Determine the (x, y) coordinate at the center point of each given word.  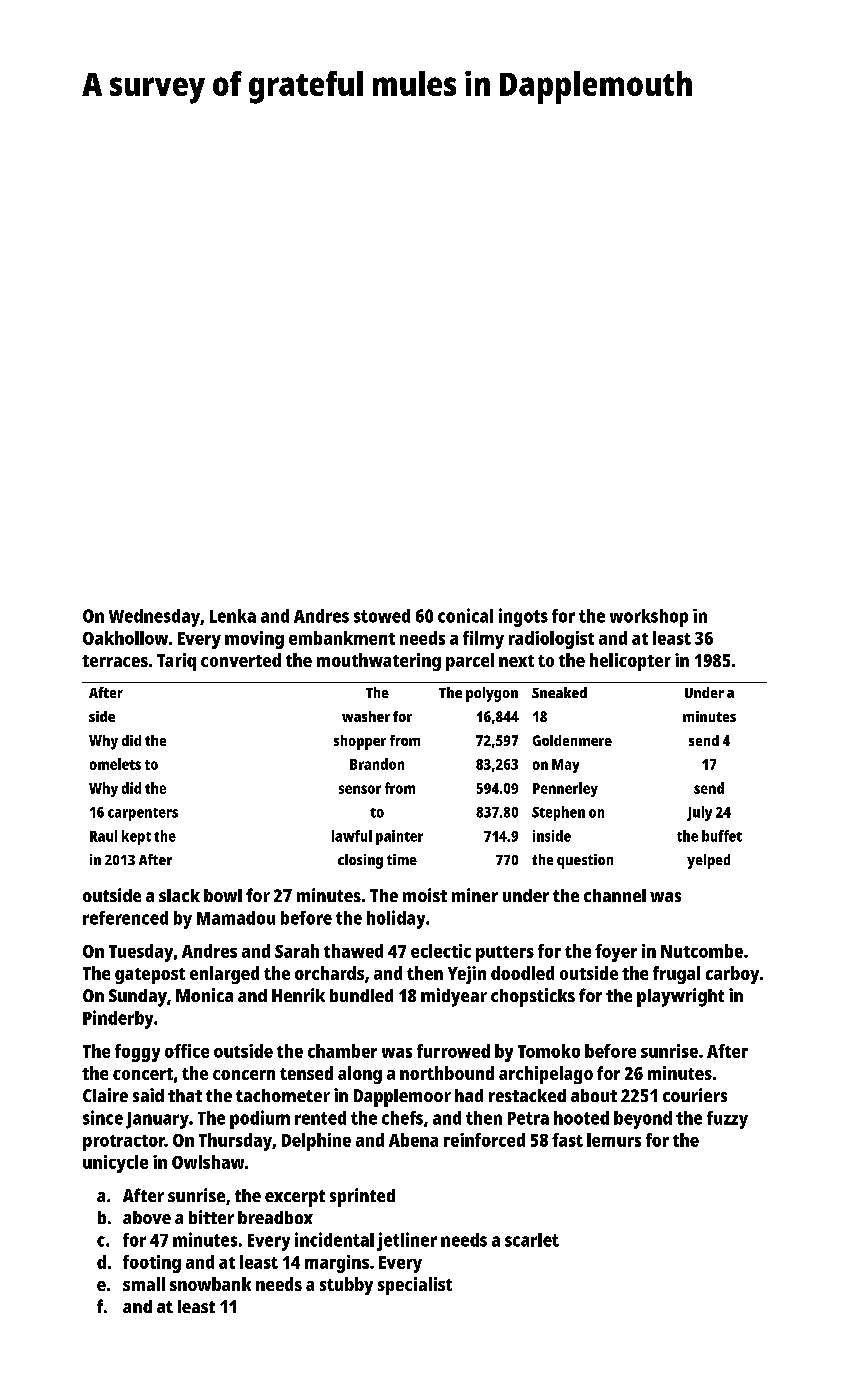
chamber (342, 1051)
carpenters (143, 814)
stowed (382, 616)
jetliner (407, 1241)
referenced (125, 918)
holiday (396, 919)
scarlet (532, 1240)
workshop (649, 618)
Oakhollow (125, 638)
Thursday (235, 1142)
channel (615, 895)
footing (152, 1264)
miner (475, 895)
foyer (616, 953)
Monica (204, 995)
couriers (695, 1095)
